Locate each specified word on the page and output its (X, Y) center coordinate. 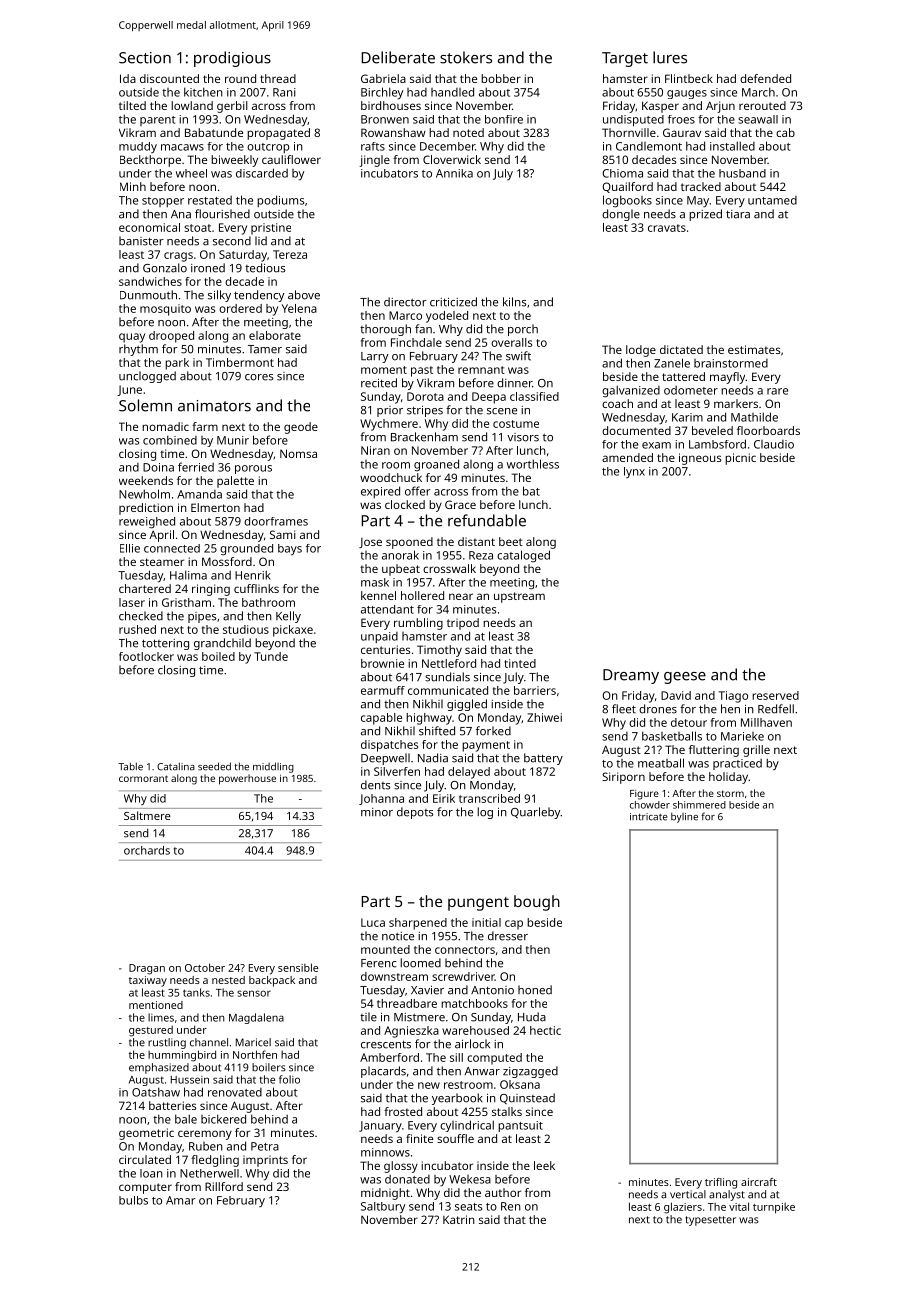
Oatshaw (156, 1092)
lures (670, 57)
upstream (519, 597)
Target (625, 59)
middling (273, 767)
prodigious (232, 59)
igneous (700, 459)
